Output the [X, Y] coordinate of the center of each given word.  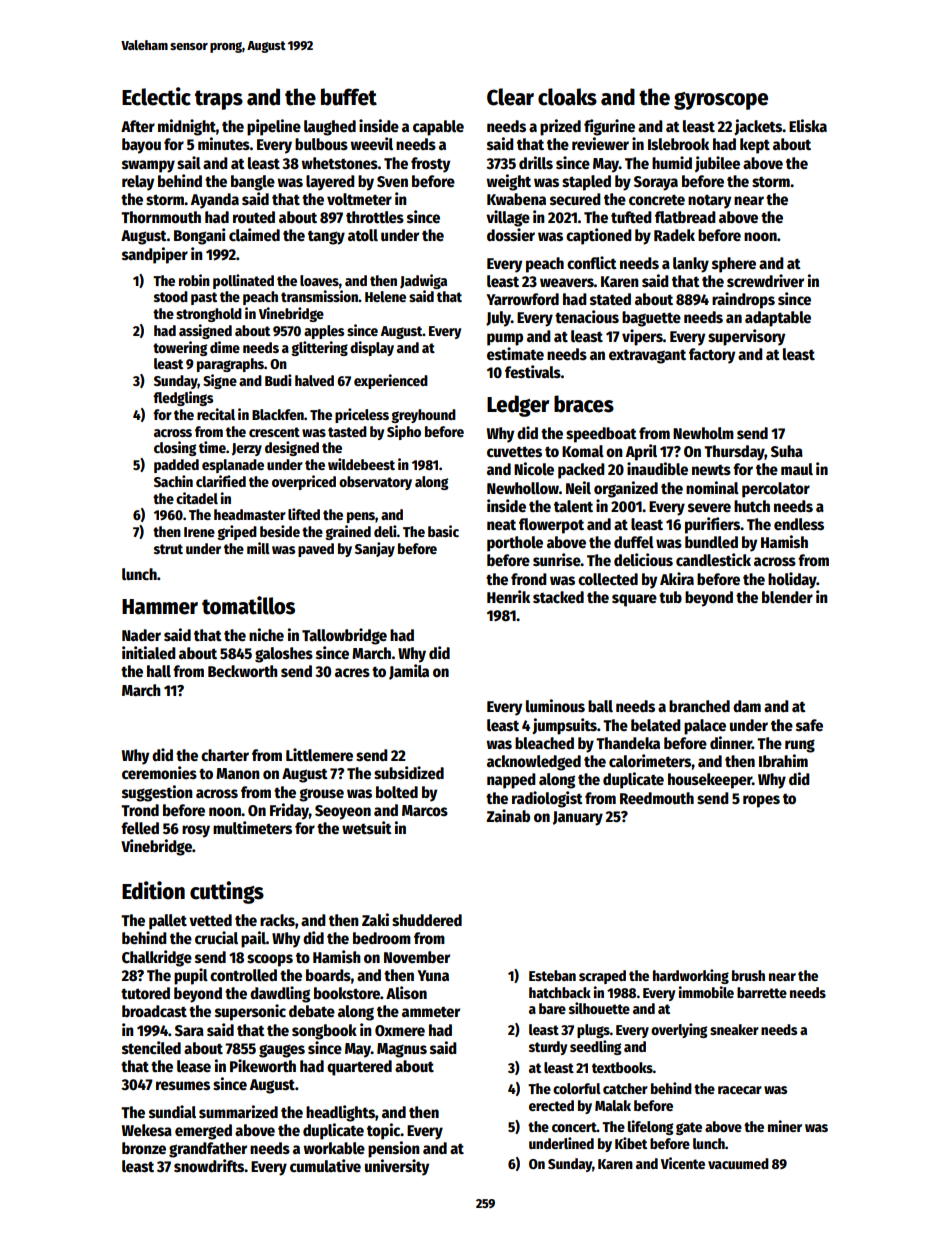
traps [219, 100]
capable [438, 128]
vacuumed [738, 1163]
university [397, 1167]
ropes [761, 801]
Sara [189, 1031]
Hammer [160, 607]
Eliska [808, 125]
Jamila [409, 672]
